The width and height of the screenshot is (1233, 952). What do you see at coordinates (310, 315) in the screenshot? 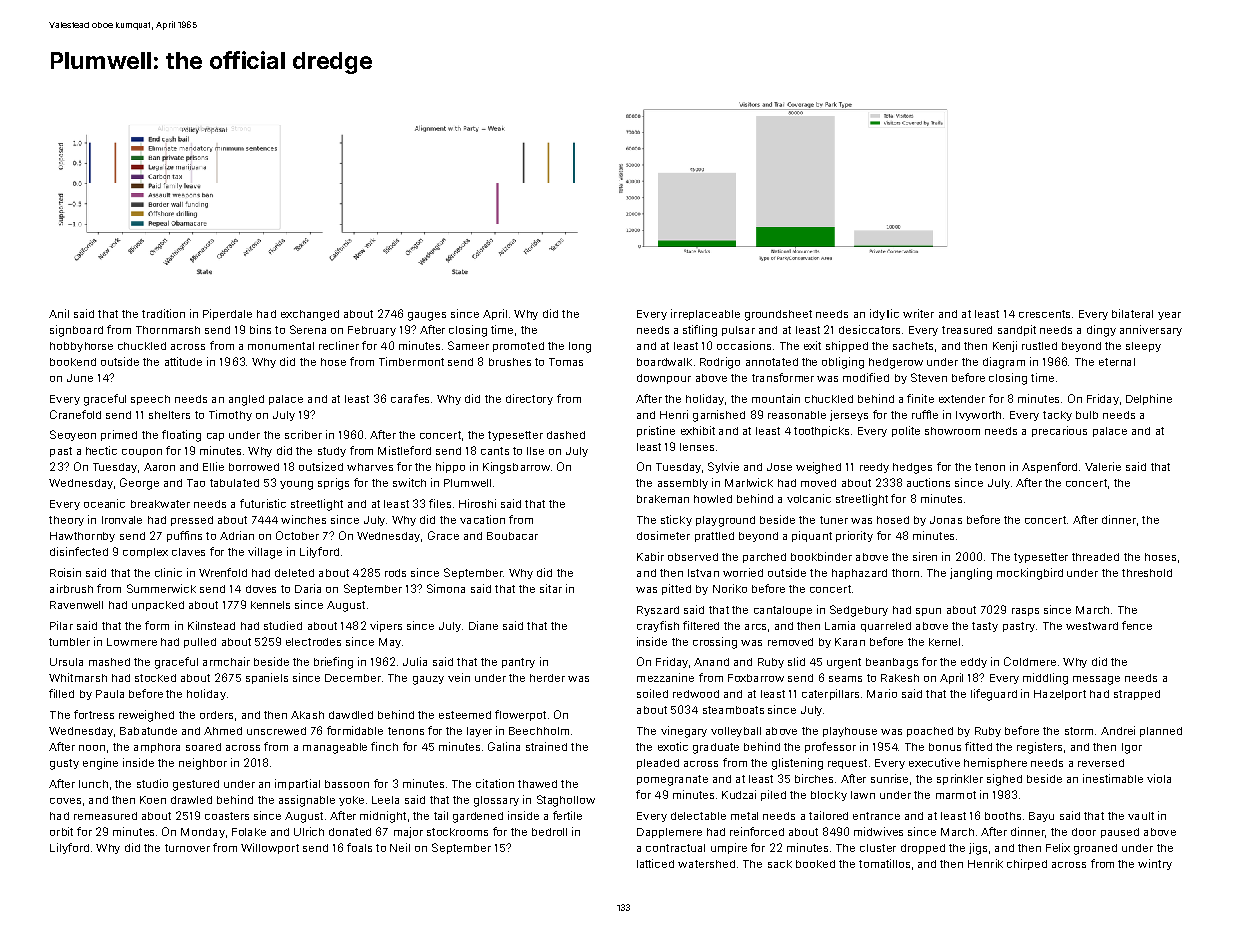
I see `exchanged` at bounding box center [310, 315].
